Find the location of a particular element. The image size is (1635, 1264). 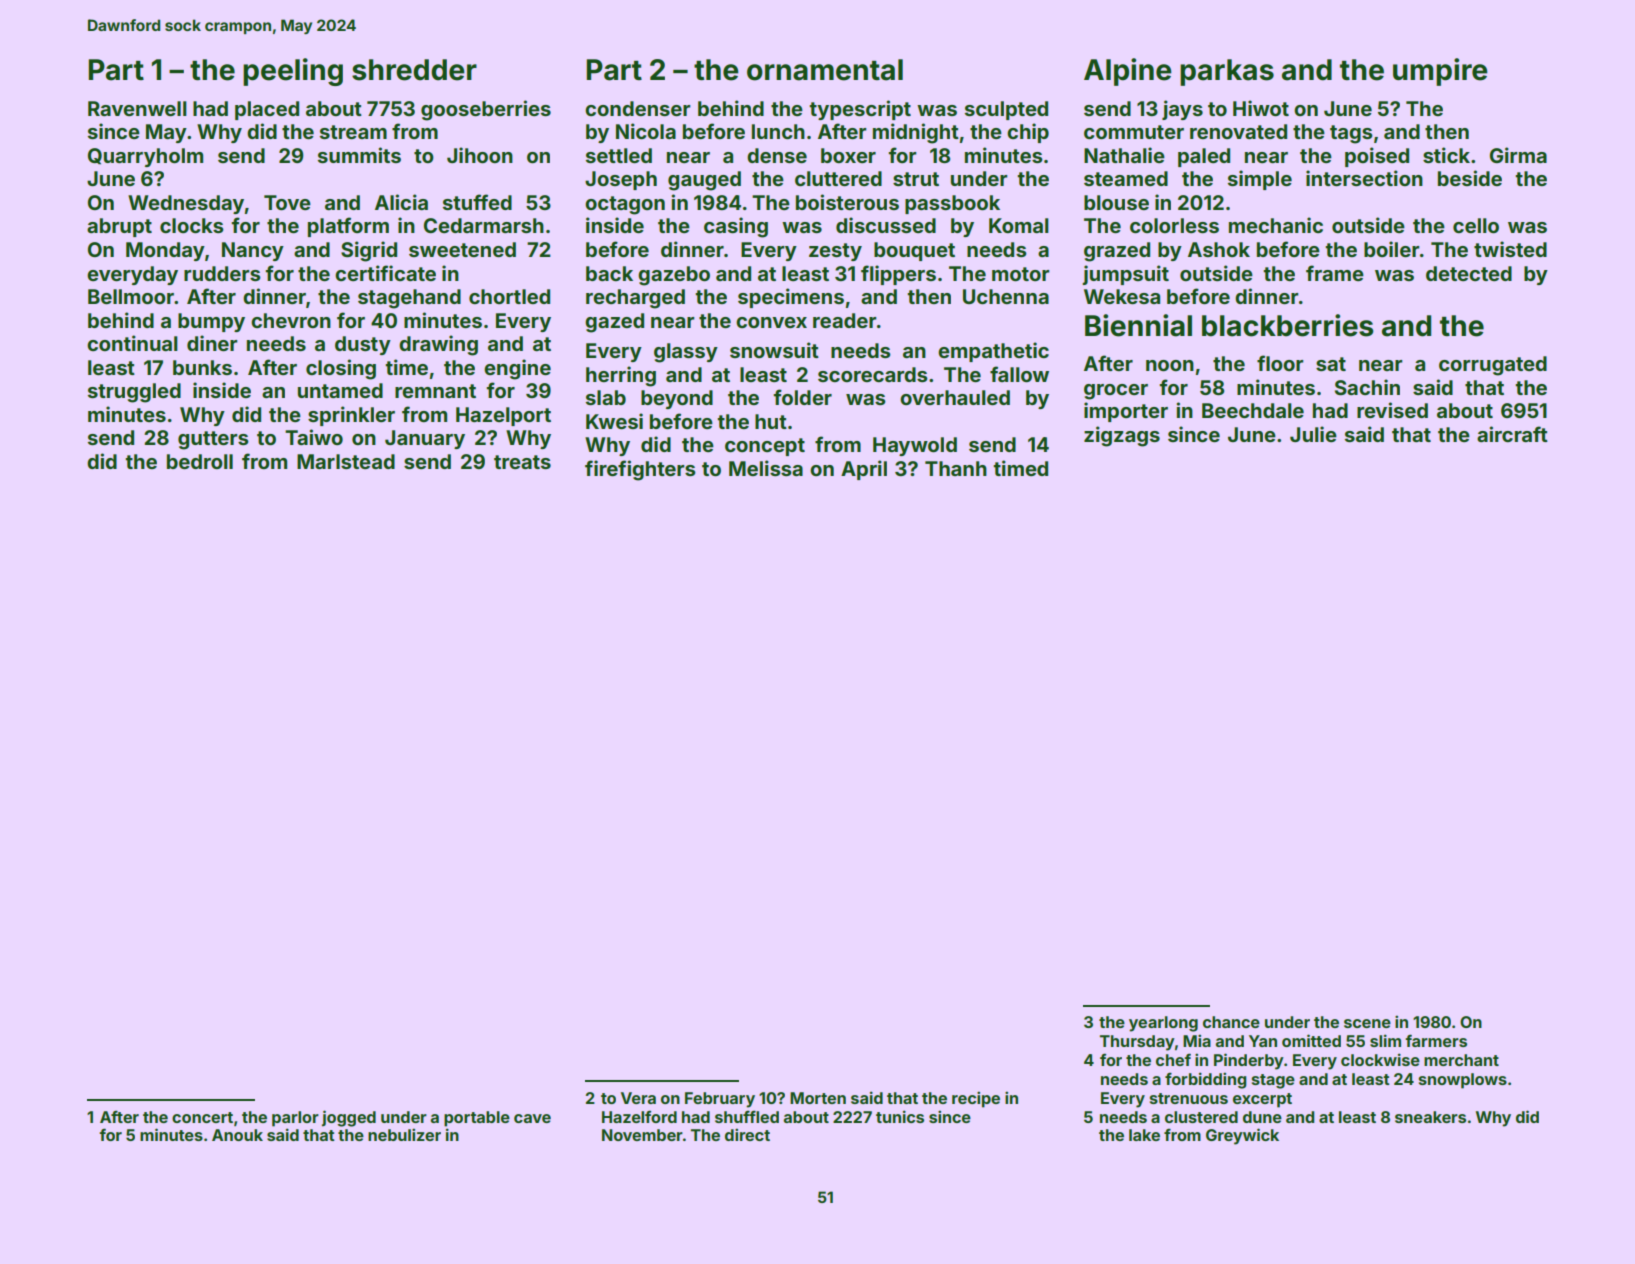

beside is located at coordinates (1470, 178).
